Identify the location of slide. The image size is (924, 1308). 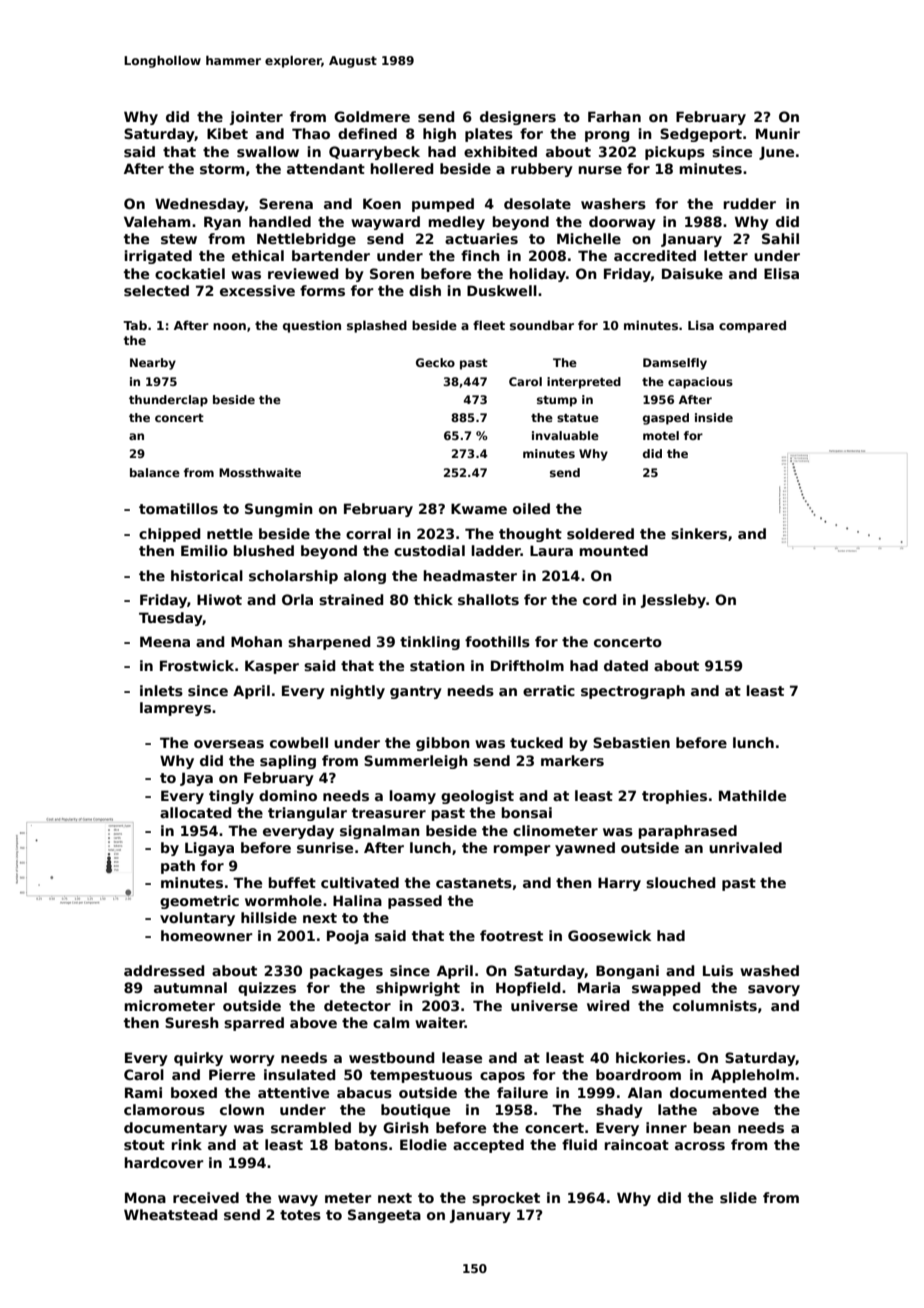
(738, 1197).
